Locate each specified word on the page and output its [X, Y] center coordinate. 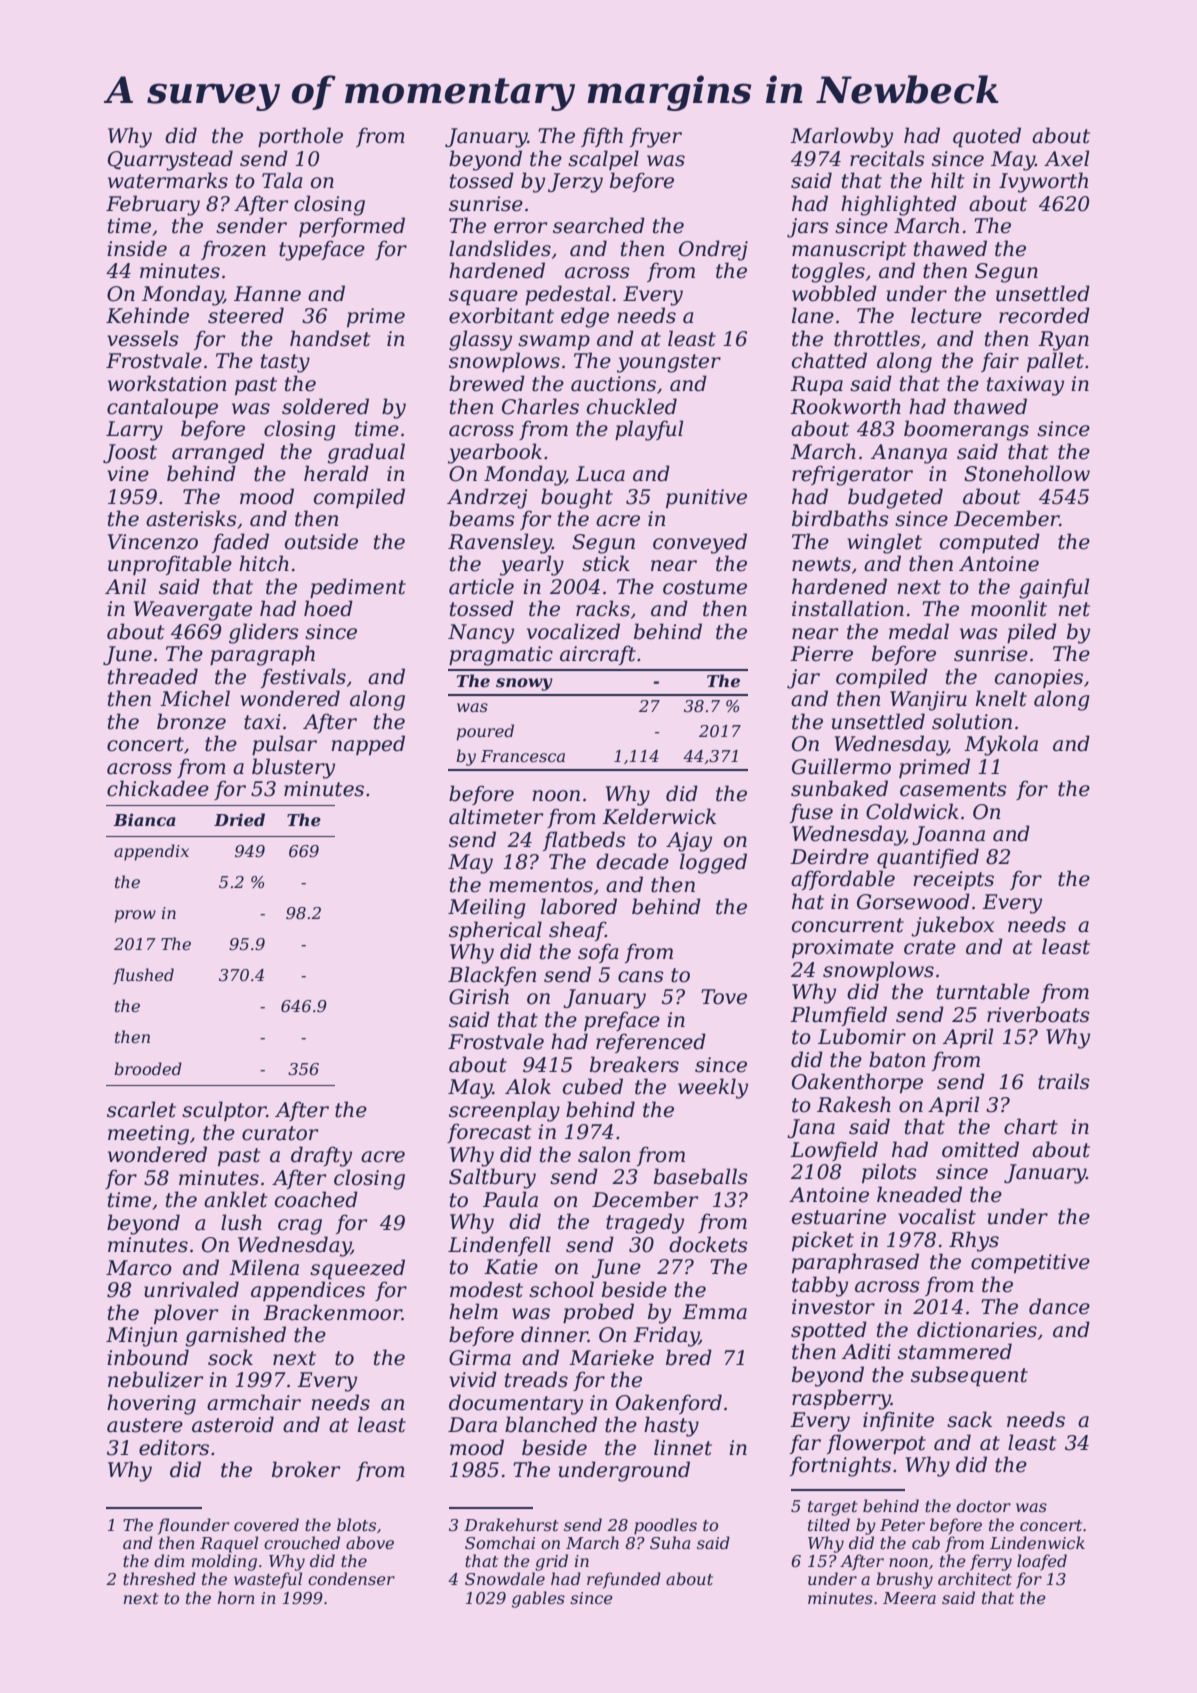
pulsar [284, 745]
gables [538, 1599]
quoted [987, 137]
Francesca [523, 756]
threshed [159, 1578]
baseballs [701, 1176]
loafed [1042, 1562]
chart [1031, 1126]
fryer [656, 137]
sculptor [224, 1111]
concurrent [848, 925]
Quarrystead [170, 160]
